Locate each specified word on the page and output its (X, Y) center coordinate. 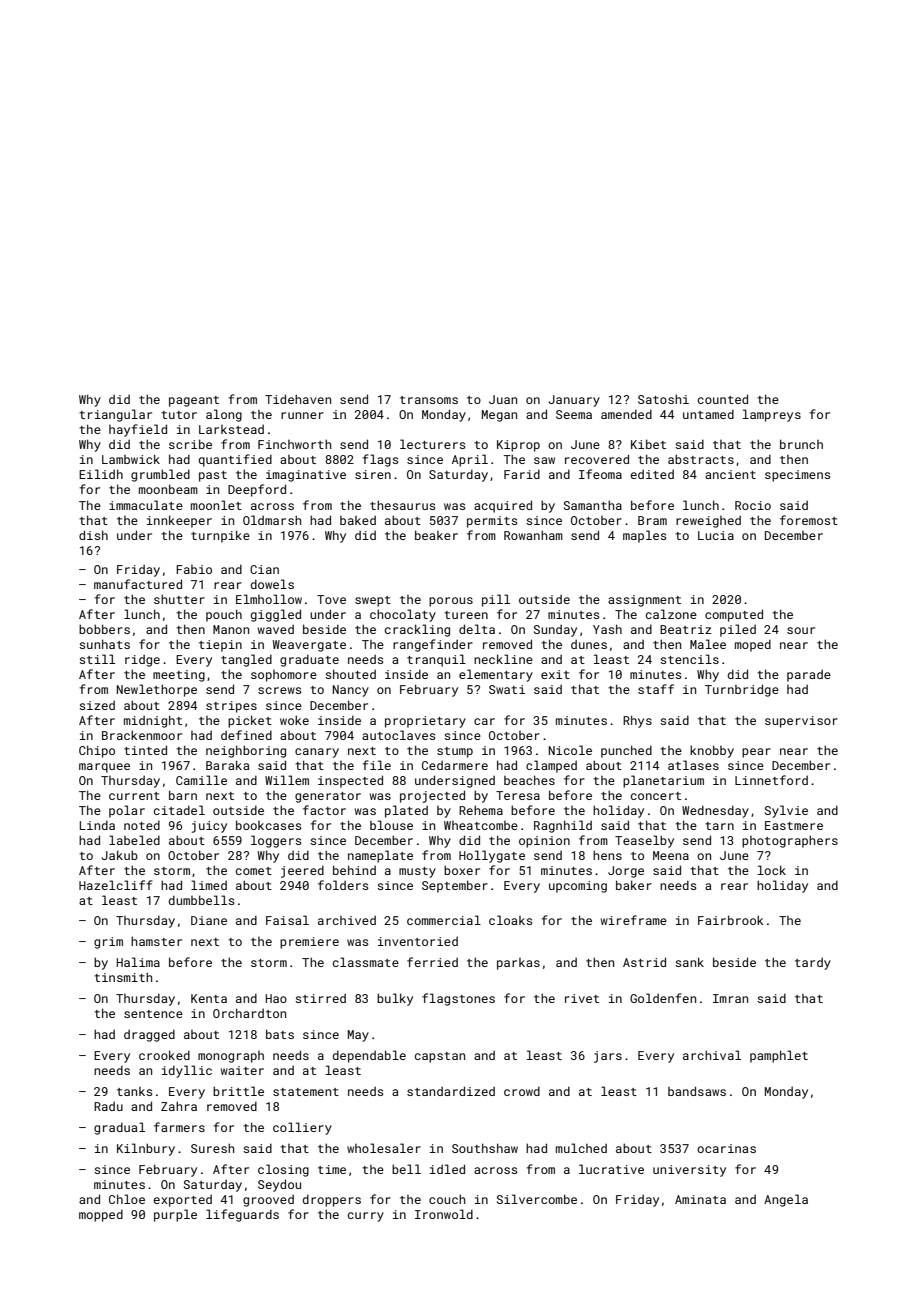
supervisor (801, 722)
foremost (809, 520)
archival (712, 1055)
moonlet (216, 505)
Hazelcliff (116, 885)
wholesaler (384, 1148)
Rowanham (533, 535)
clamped (551, 766)
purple (175, 1215)
